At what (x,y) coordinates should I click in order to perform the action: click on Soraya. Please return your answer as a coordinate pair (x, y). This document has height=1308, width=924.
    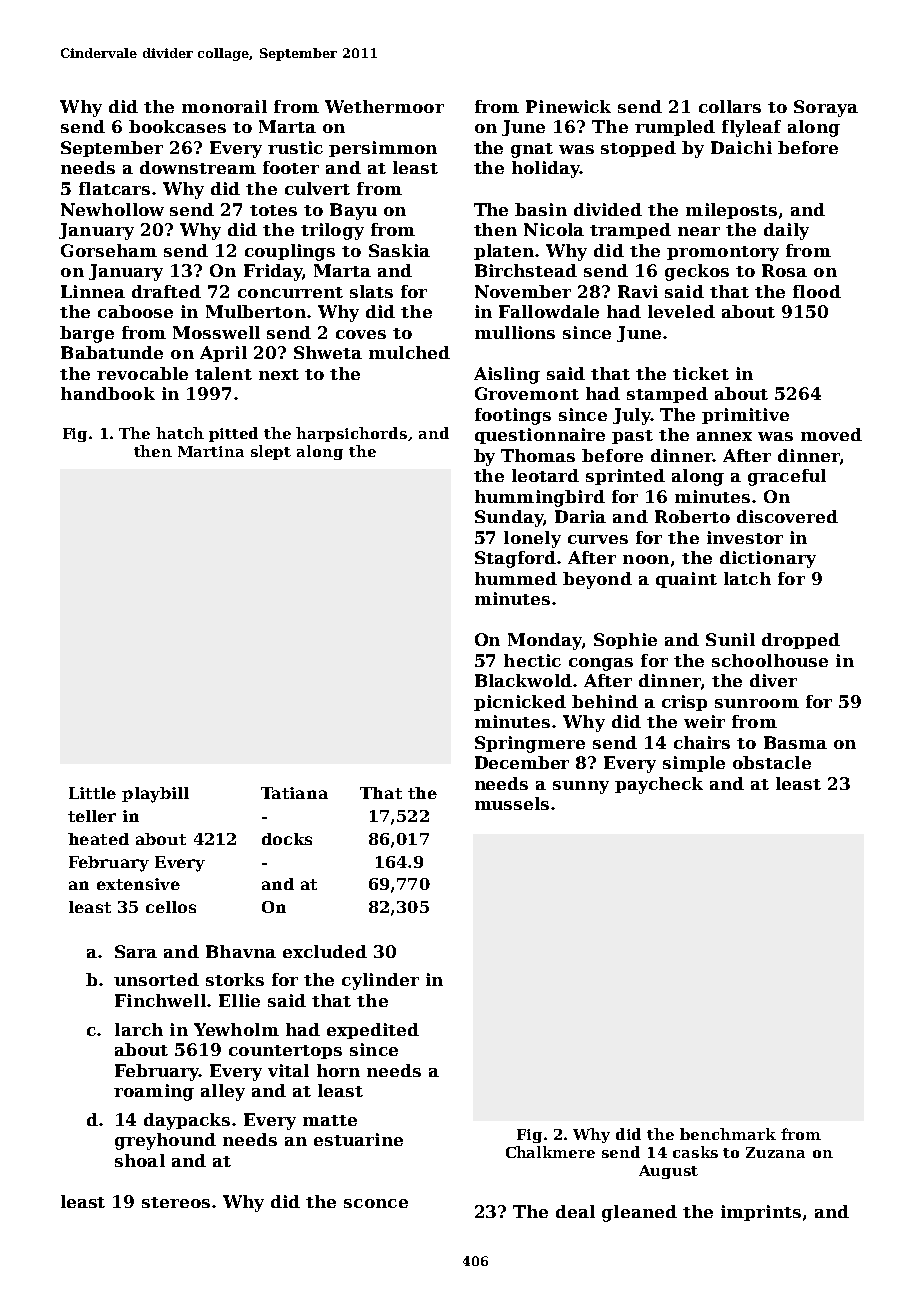
    Looking at the image, I should click on (826, 108).
